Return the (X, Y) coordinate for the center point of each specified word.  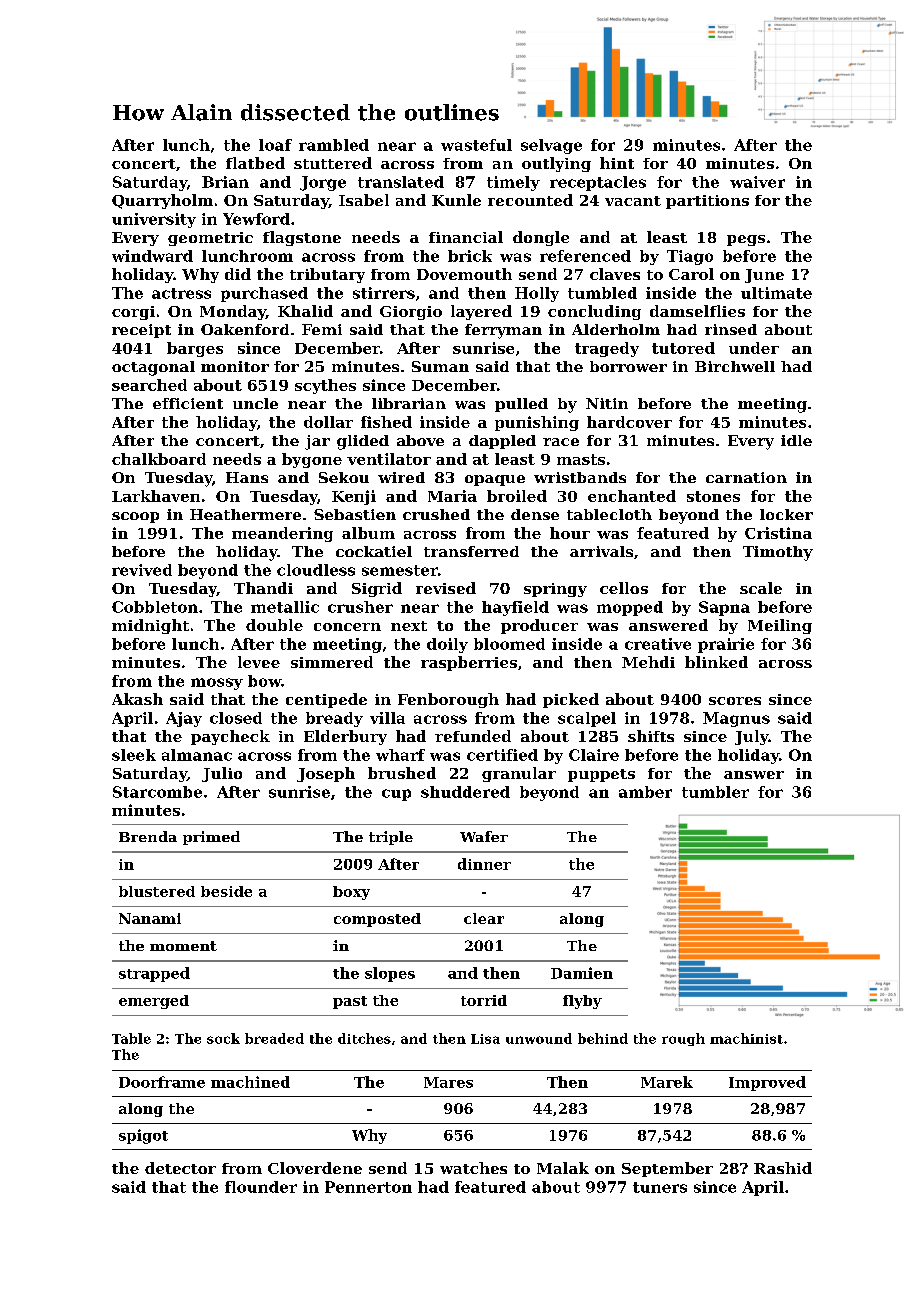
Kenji (354, 497)
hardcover (629, 422)
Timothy (778, 553)
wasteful (476, 145)
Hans (247, 477)
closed (236, 718)
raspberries (469, 663)
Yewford (256, 219)
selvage (551, 146)
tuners (660, 1187)
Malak (563, 1168)
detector (180, 1168)
